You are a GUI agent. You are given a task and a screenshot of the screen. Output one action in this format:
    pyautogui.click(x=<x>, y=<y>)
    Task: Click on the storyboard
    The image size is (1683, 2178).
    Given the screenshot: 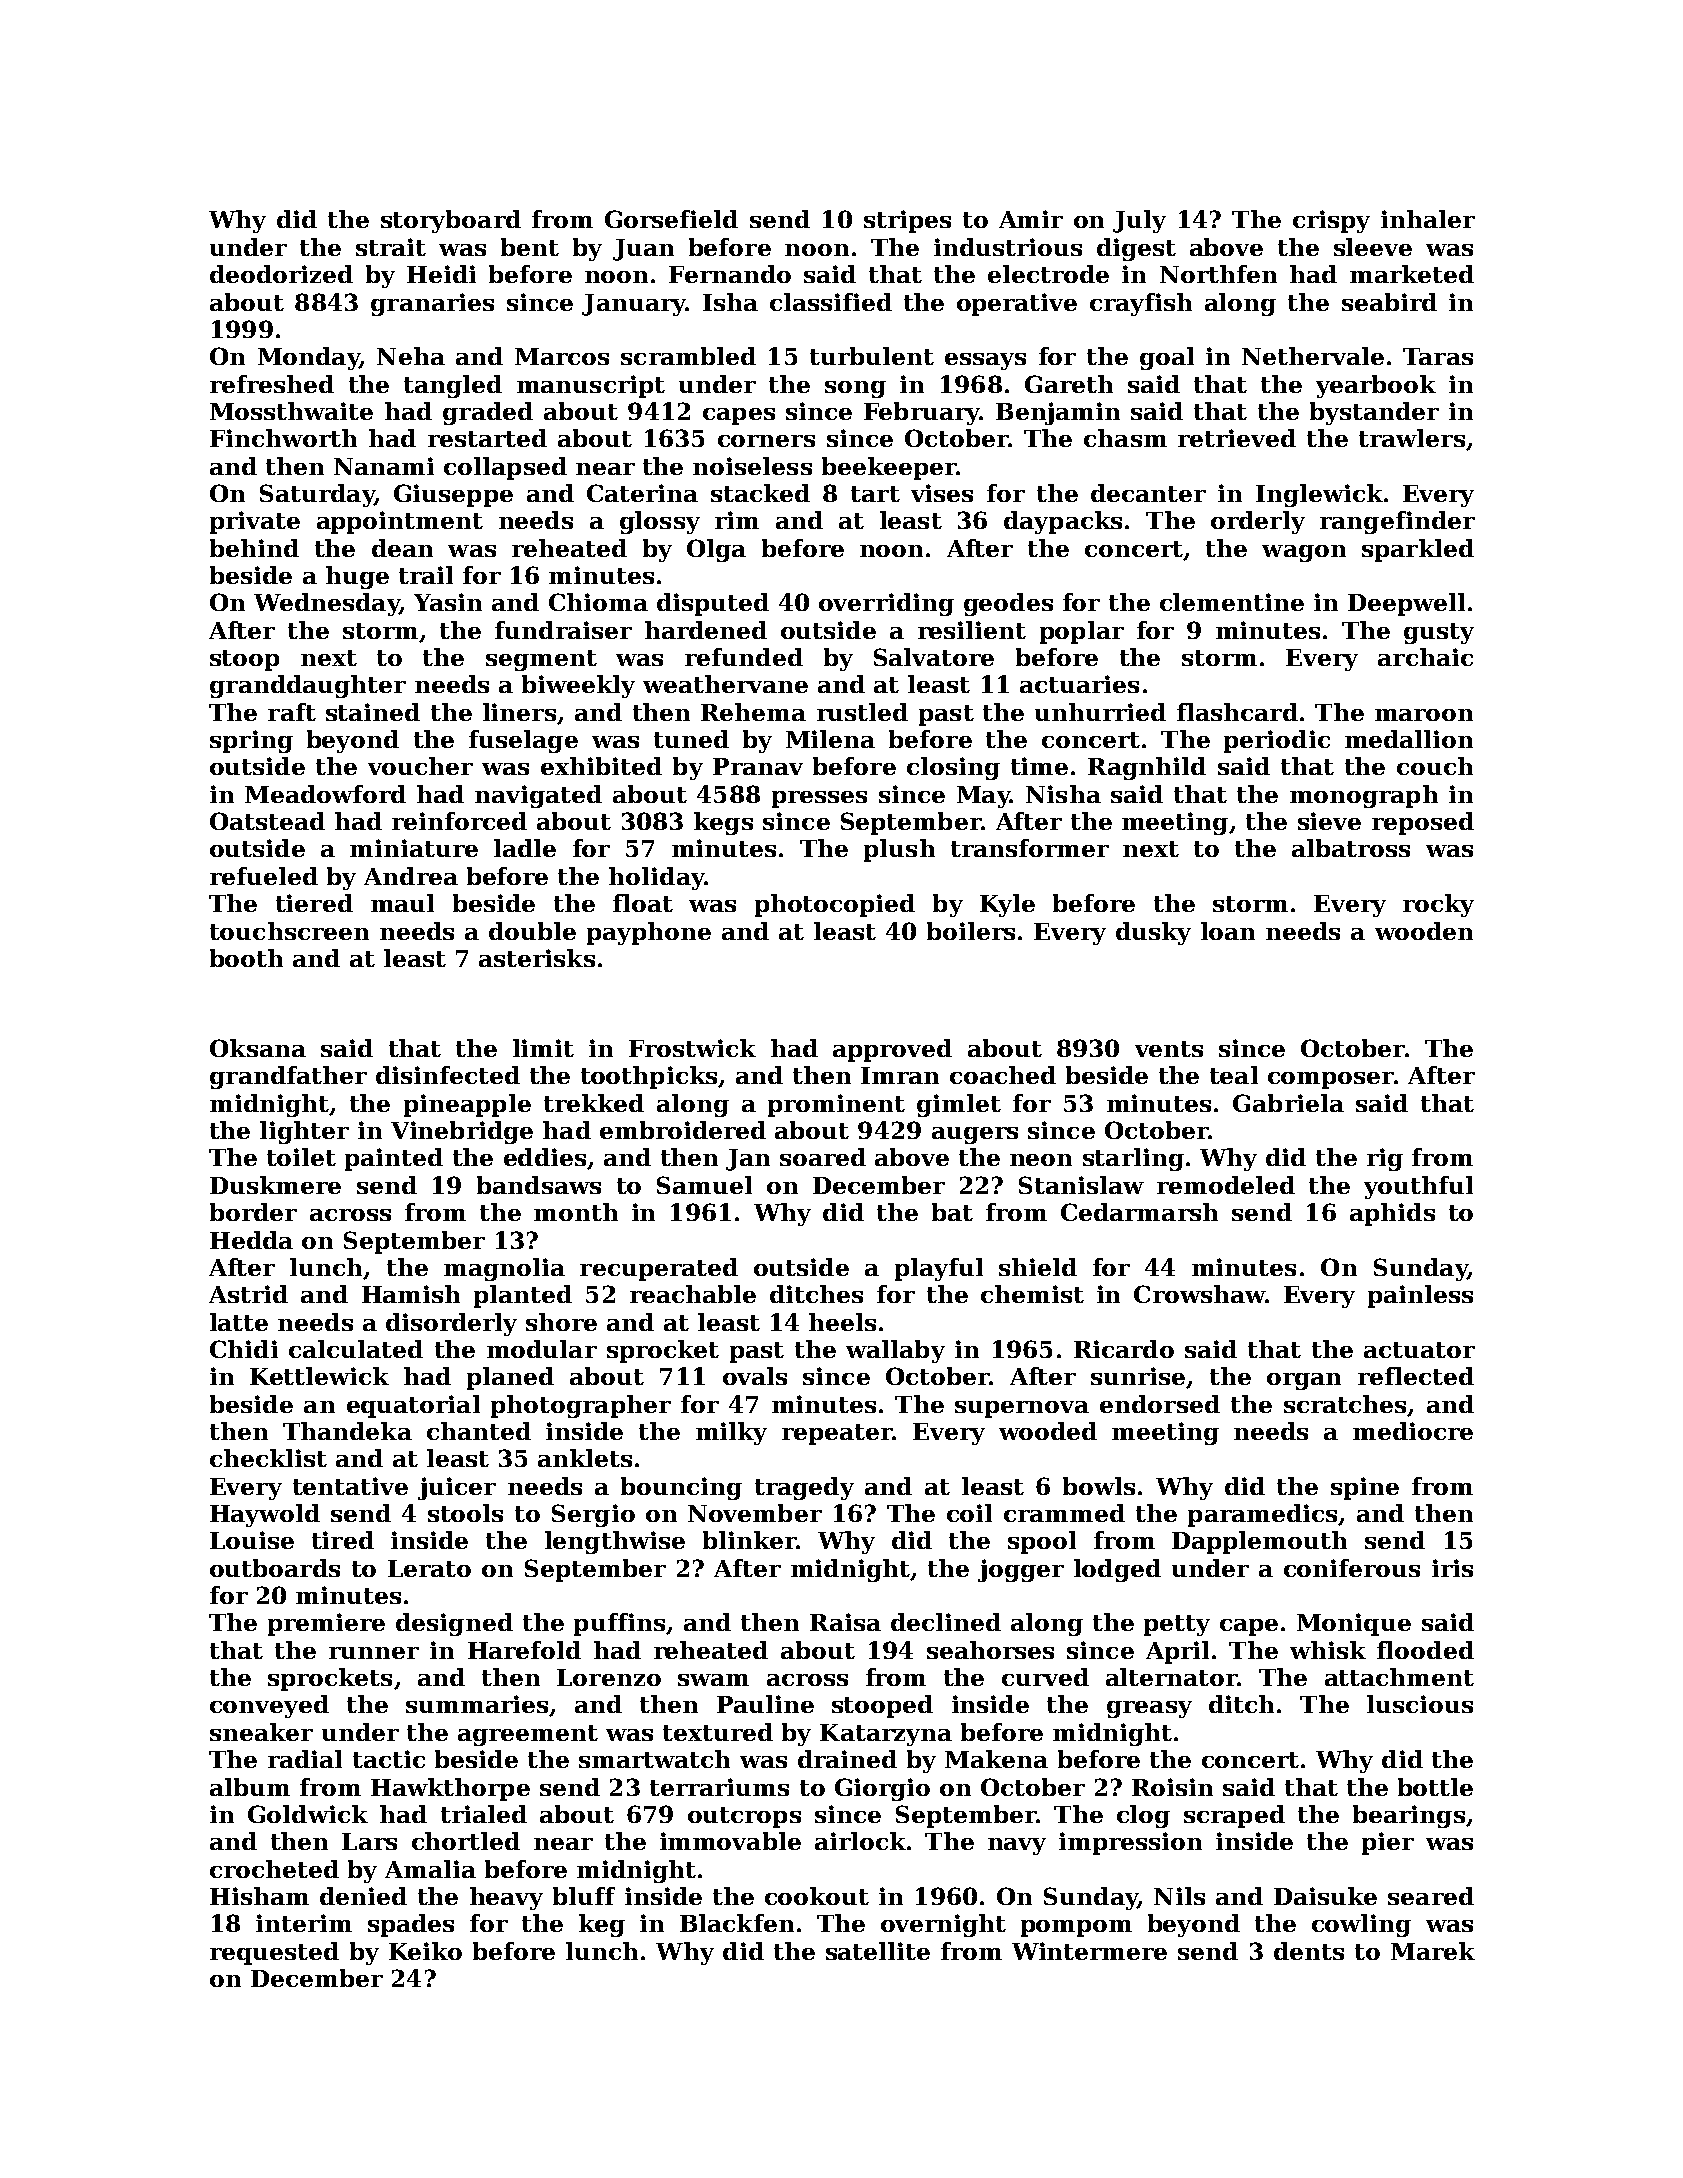 What is the action you would take?
    pyautogui.click(x=451, y=221)
